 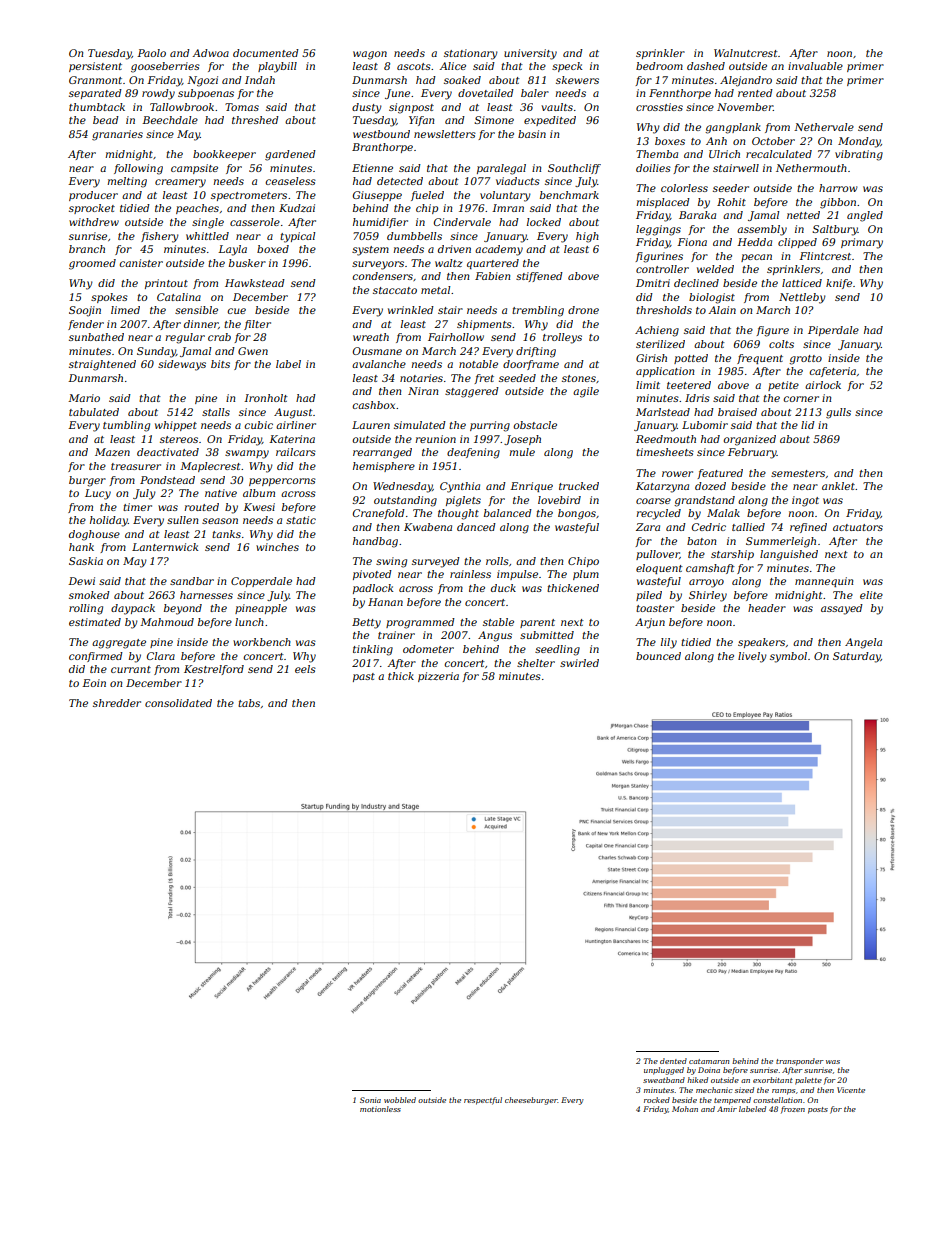 I want to click on anklet, so click(x=839, y=486).
